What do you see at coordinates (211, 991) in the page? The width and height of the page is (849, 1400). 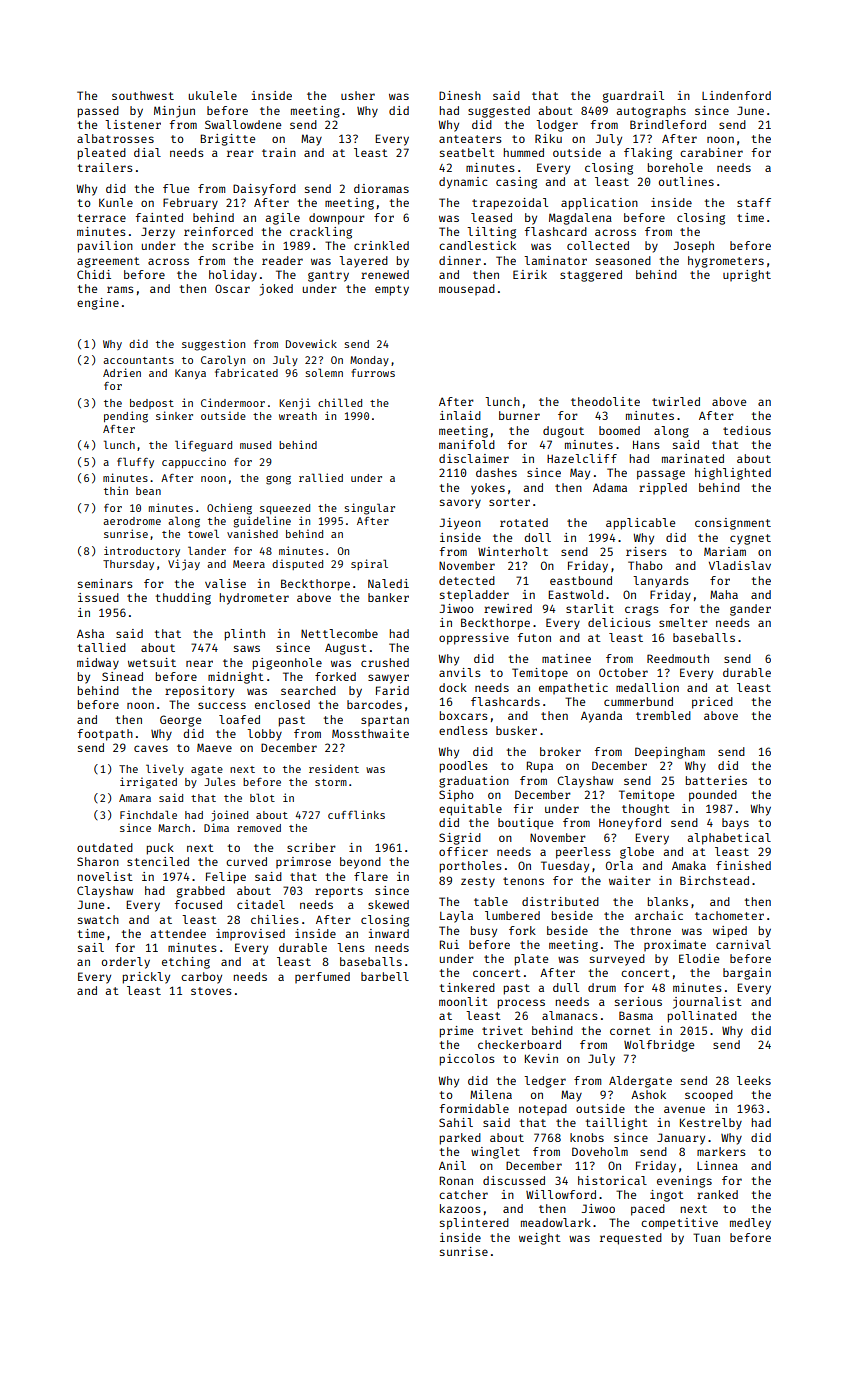 I see `stoves` at bounding box center [211, 991].
